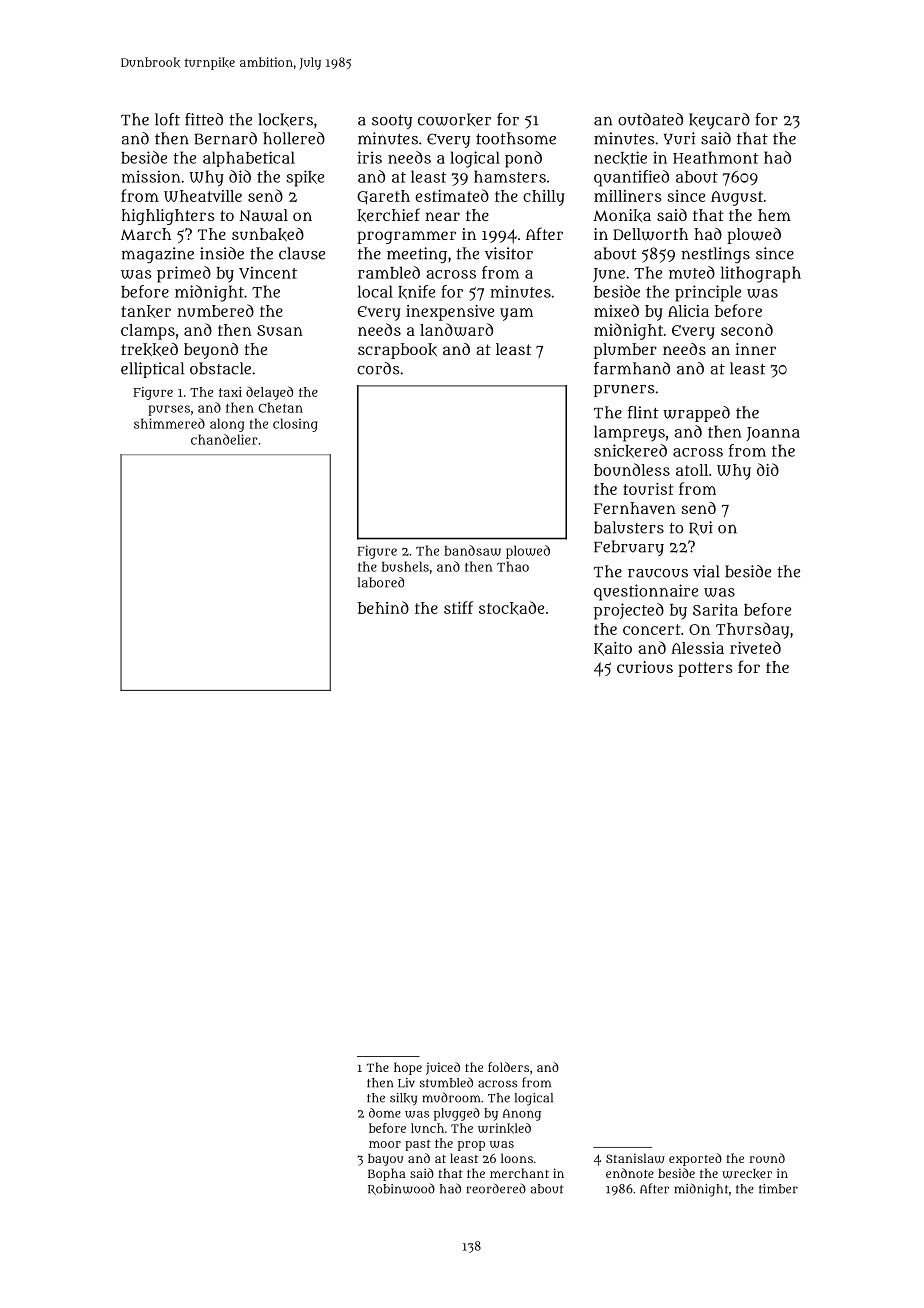 The image size is (924, 1308). What do you see at coordinates (294, 138) in the document?
I see `hollered` at bounding box center [294, 138].
